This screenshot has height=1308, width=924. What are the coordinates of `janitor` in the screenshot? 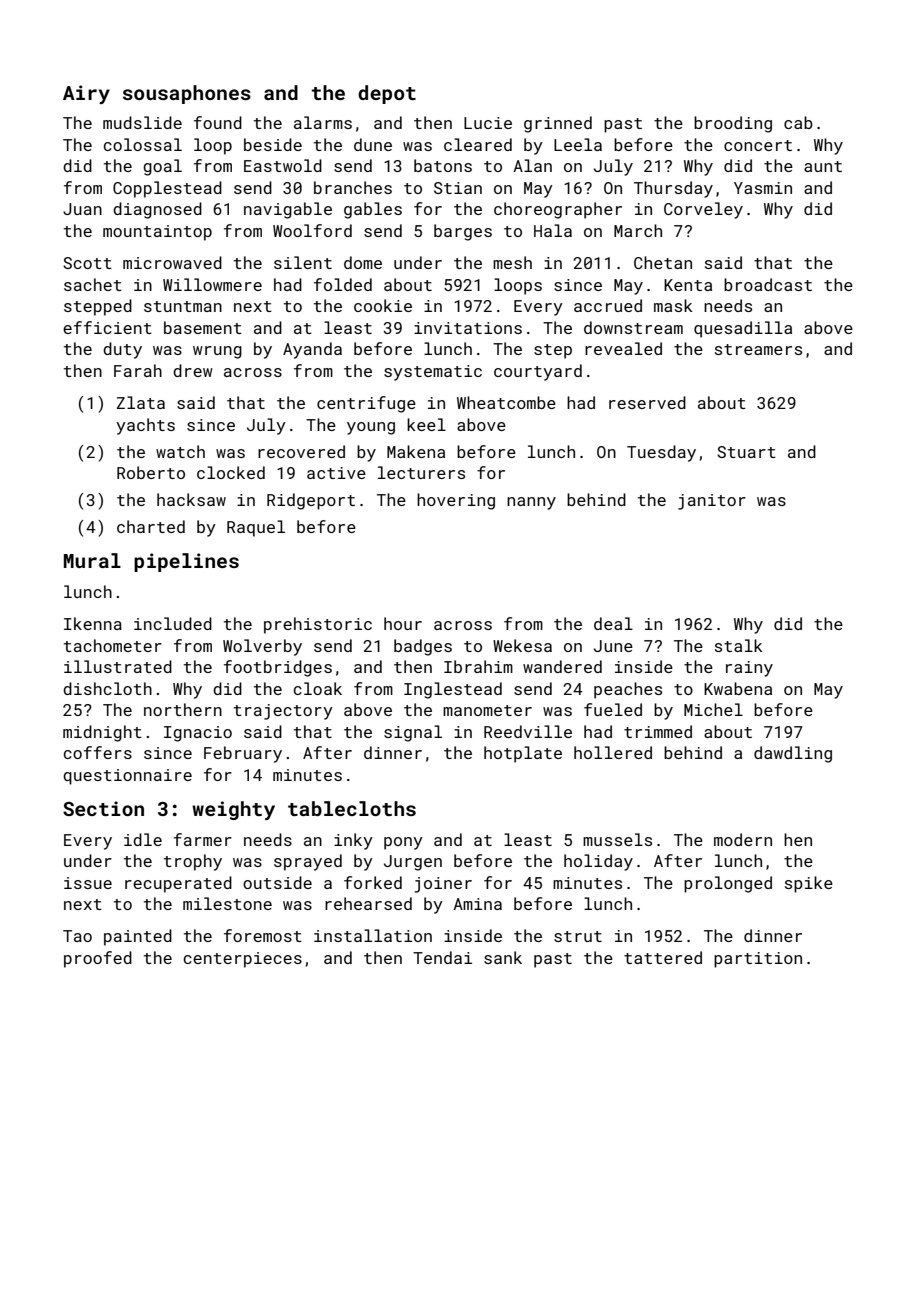 It's located at (712, 502).
